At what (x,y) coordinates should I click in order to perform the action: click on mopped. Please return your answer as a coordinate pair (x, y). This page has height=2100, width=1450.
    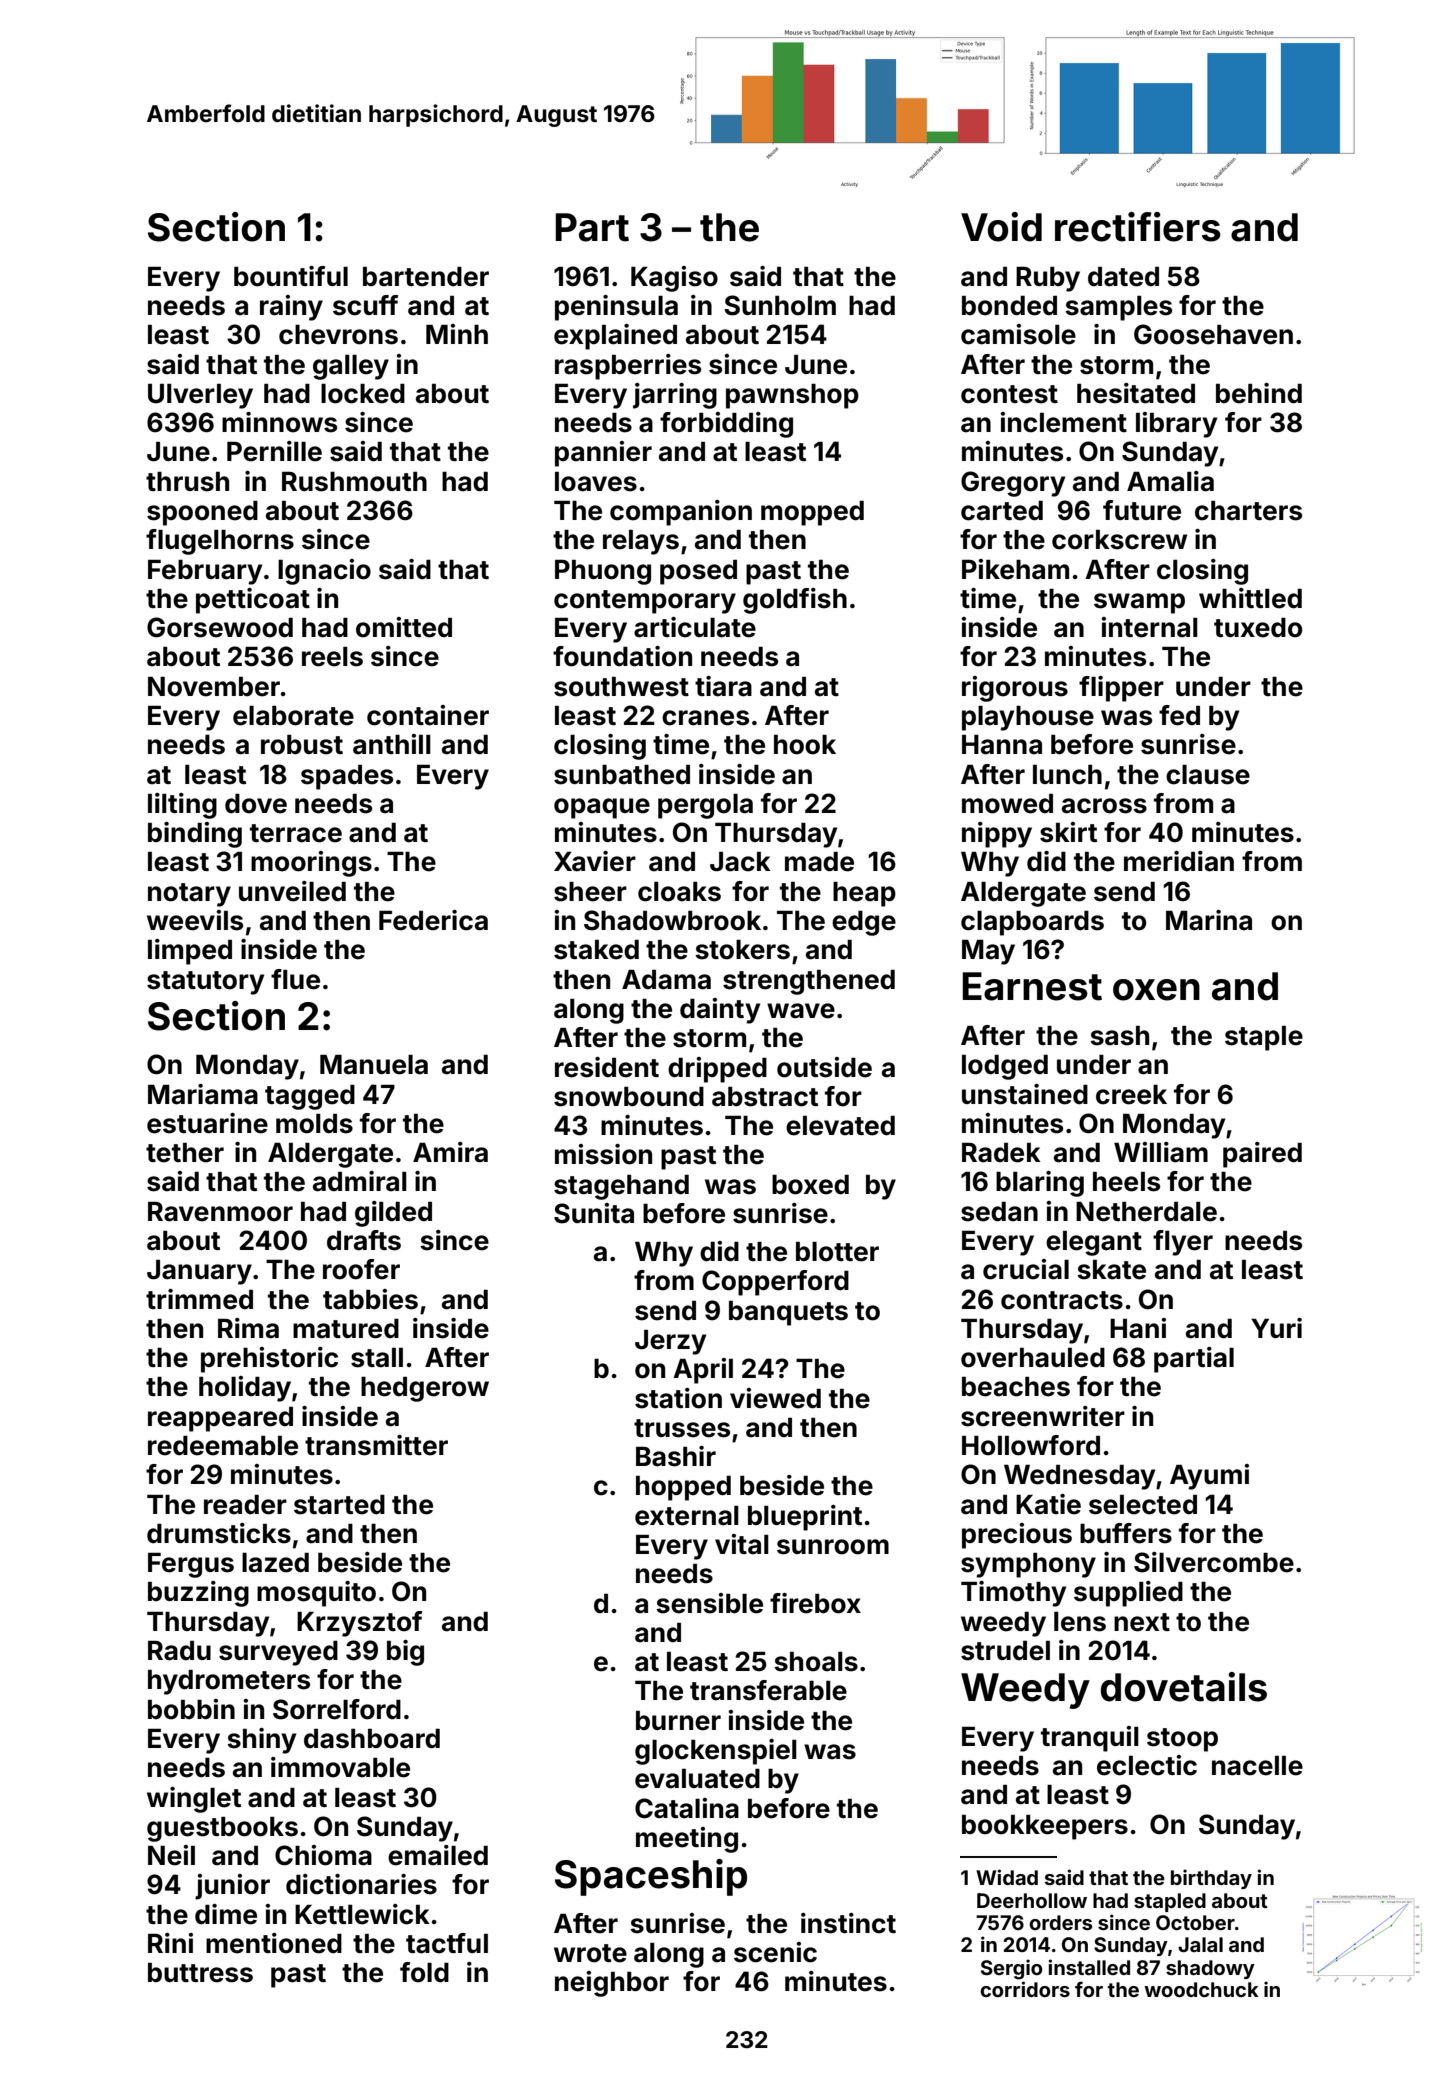
    Looking at the image, I should click on (812, 513).
